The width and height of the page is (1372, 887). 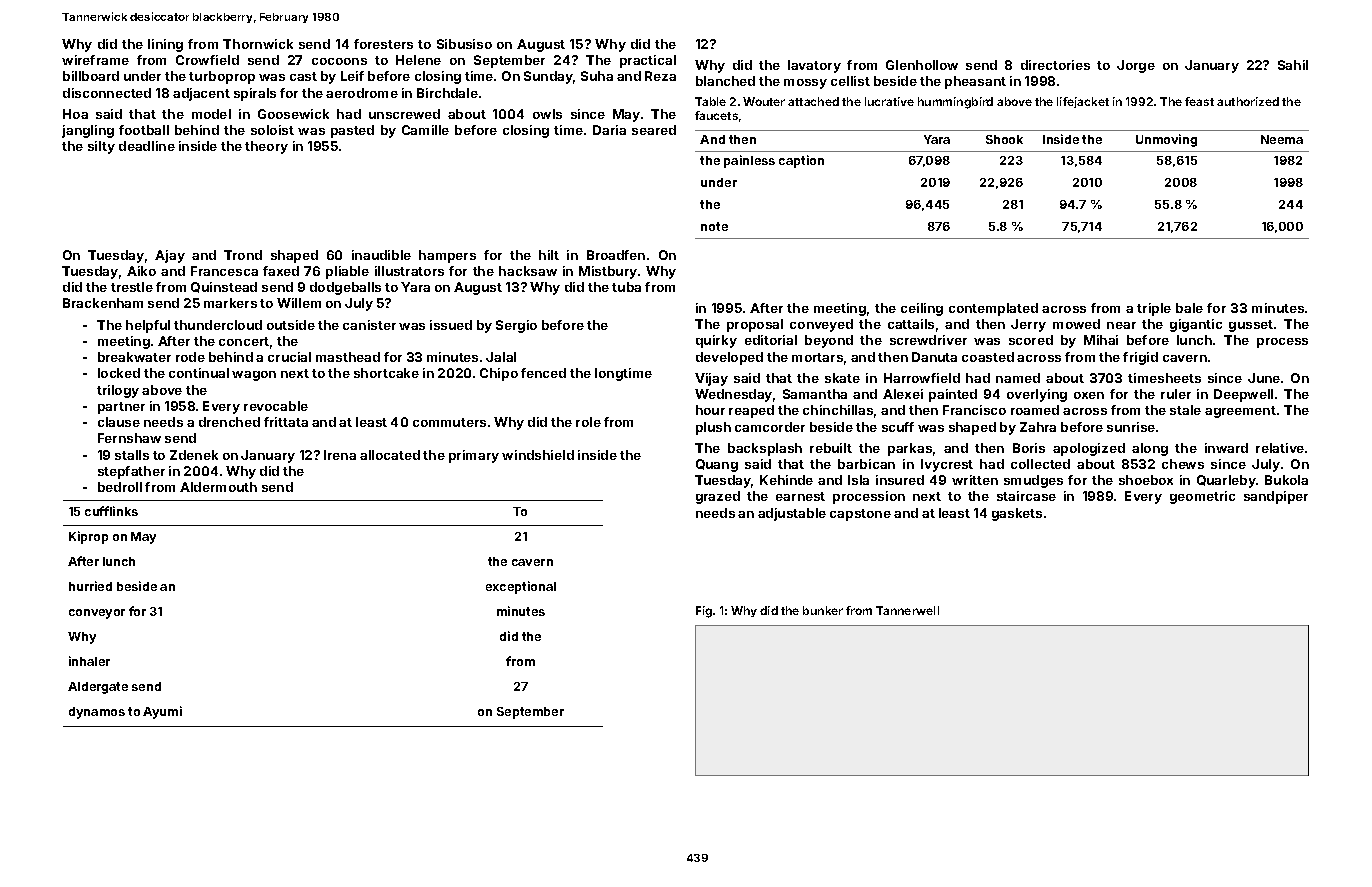 What do you see at coordinates (165, 45) in the page?
I see `lining` at bounding box center [165, 45].
